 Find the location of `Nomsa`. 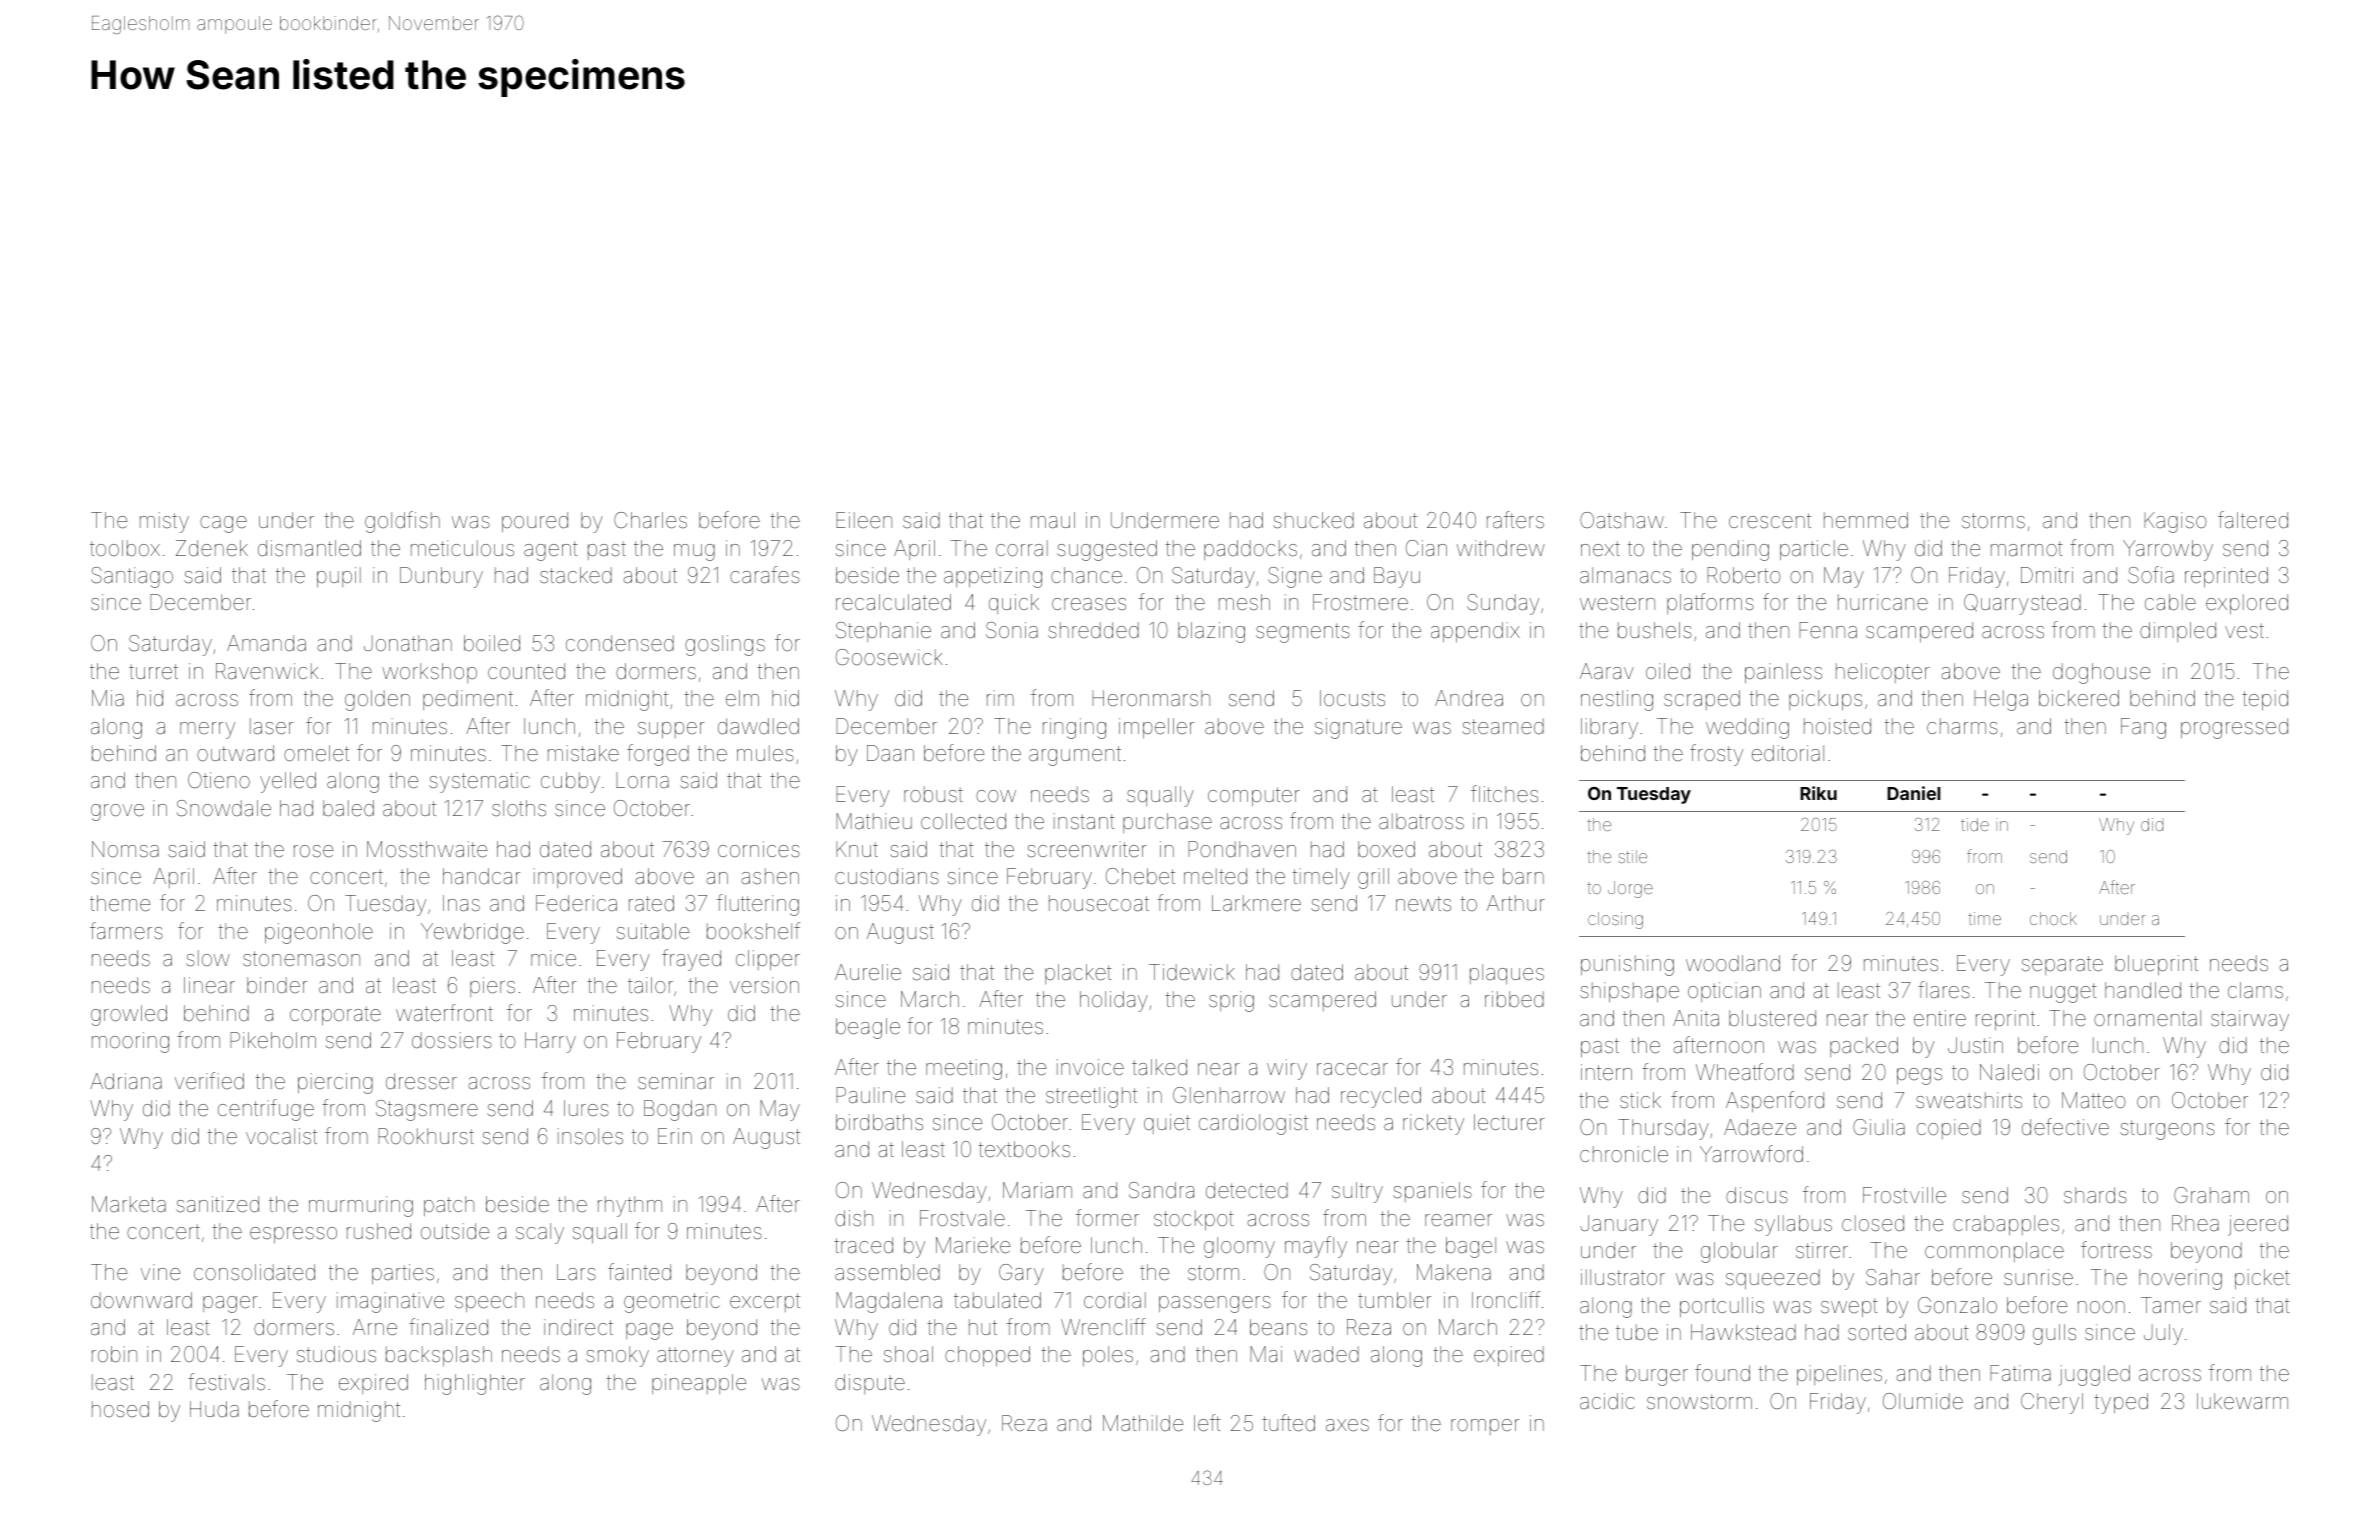

Nomsa is located at coordinates (125, 849).
